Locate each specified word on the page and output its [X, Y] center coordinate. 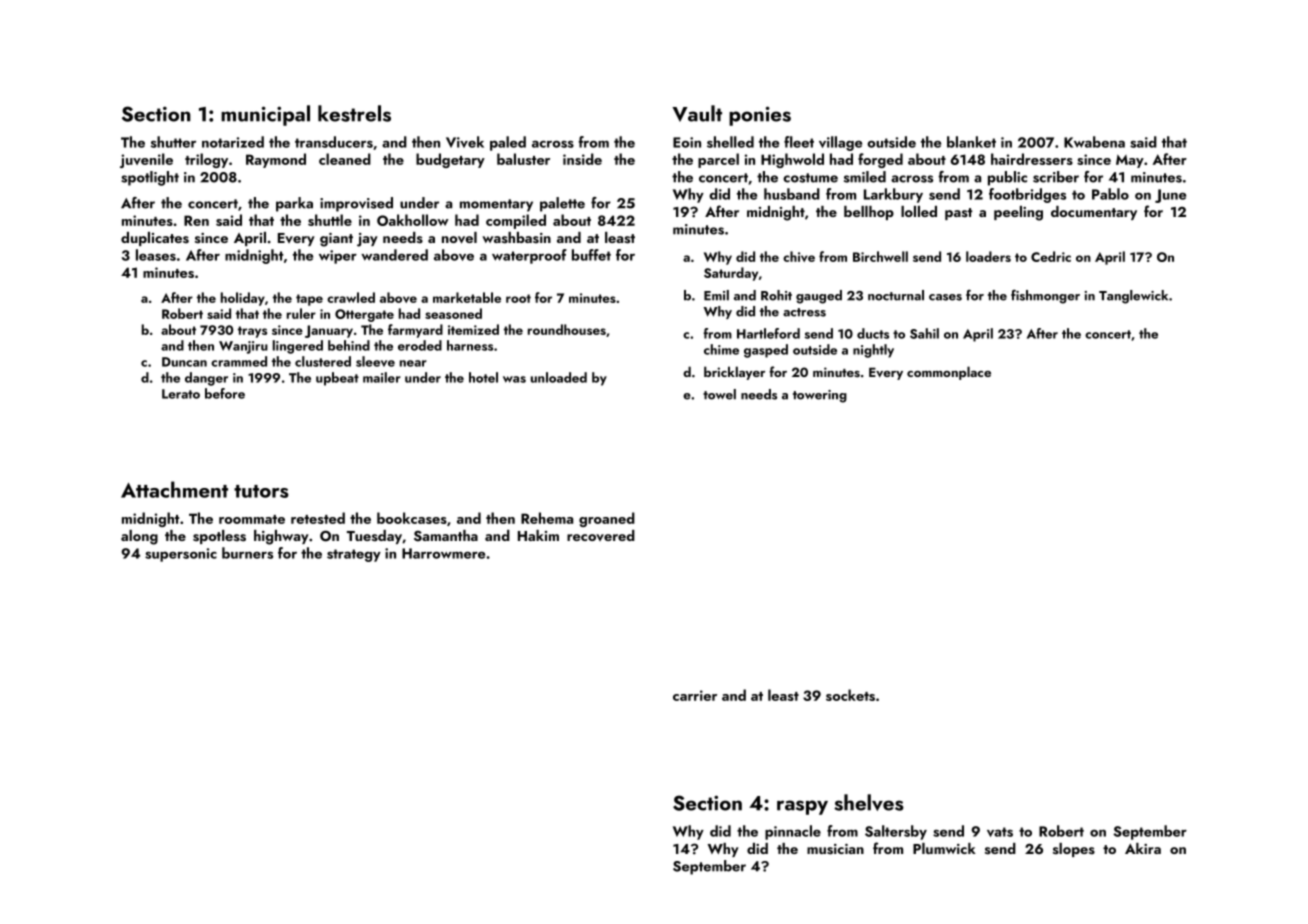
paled [508, 143]
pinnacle [793, 832]
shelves [869, 802]
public [1007, 178]
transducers [334, 142]
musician [835, 849]
